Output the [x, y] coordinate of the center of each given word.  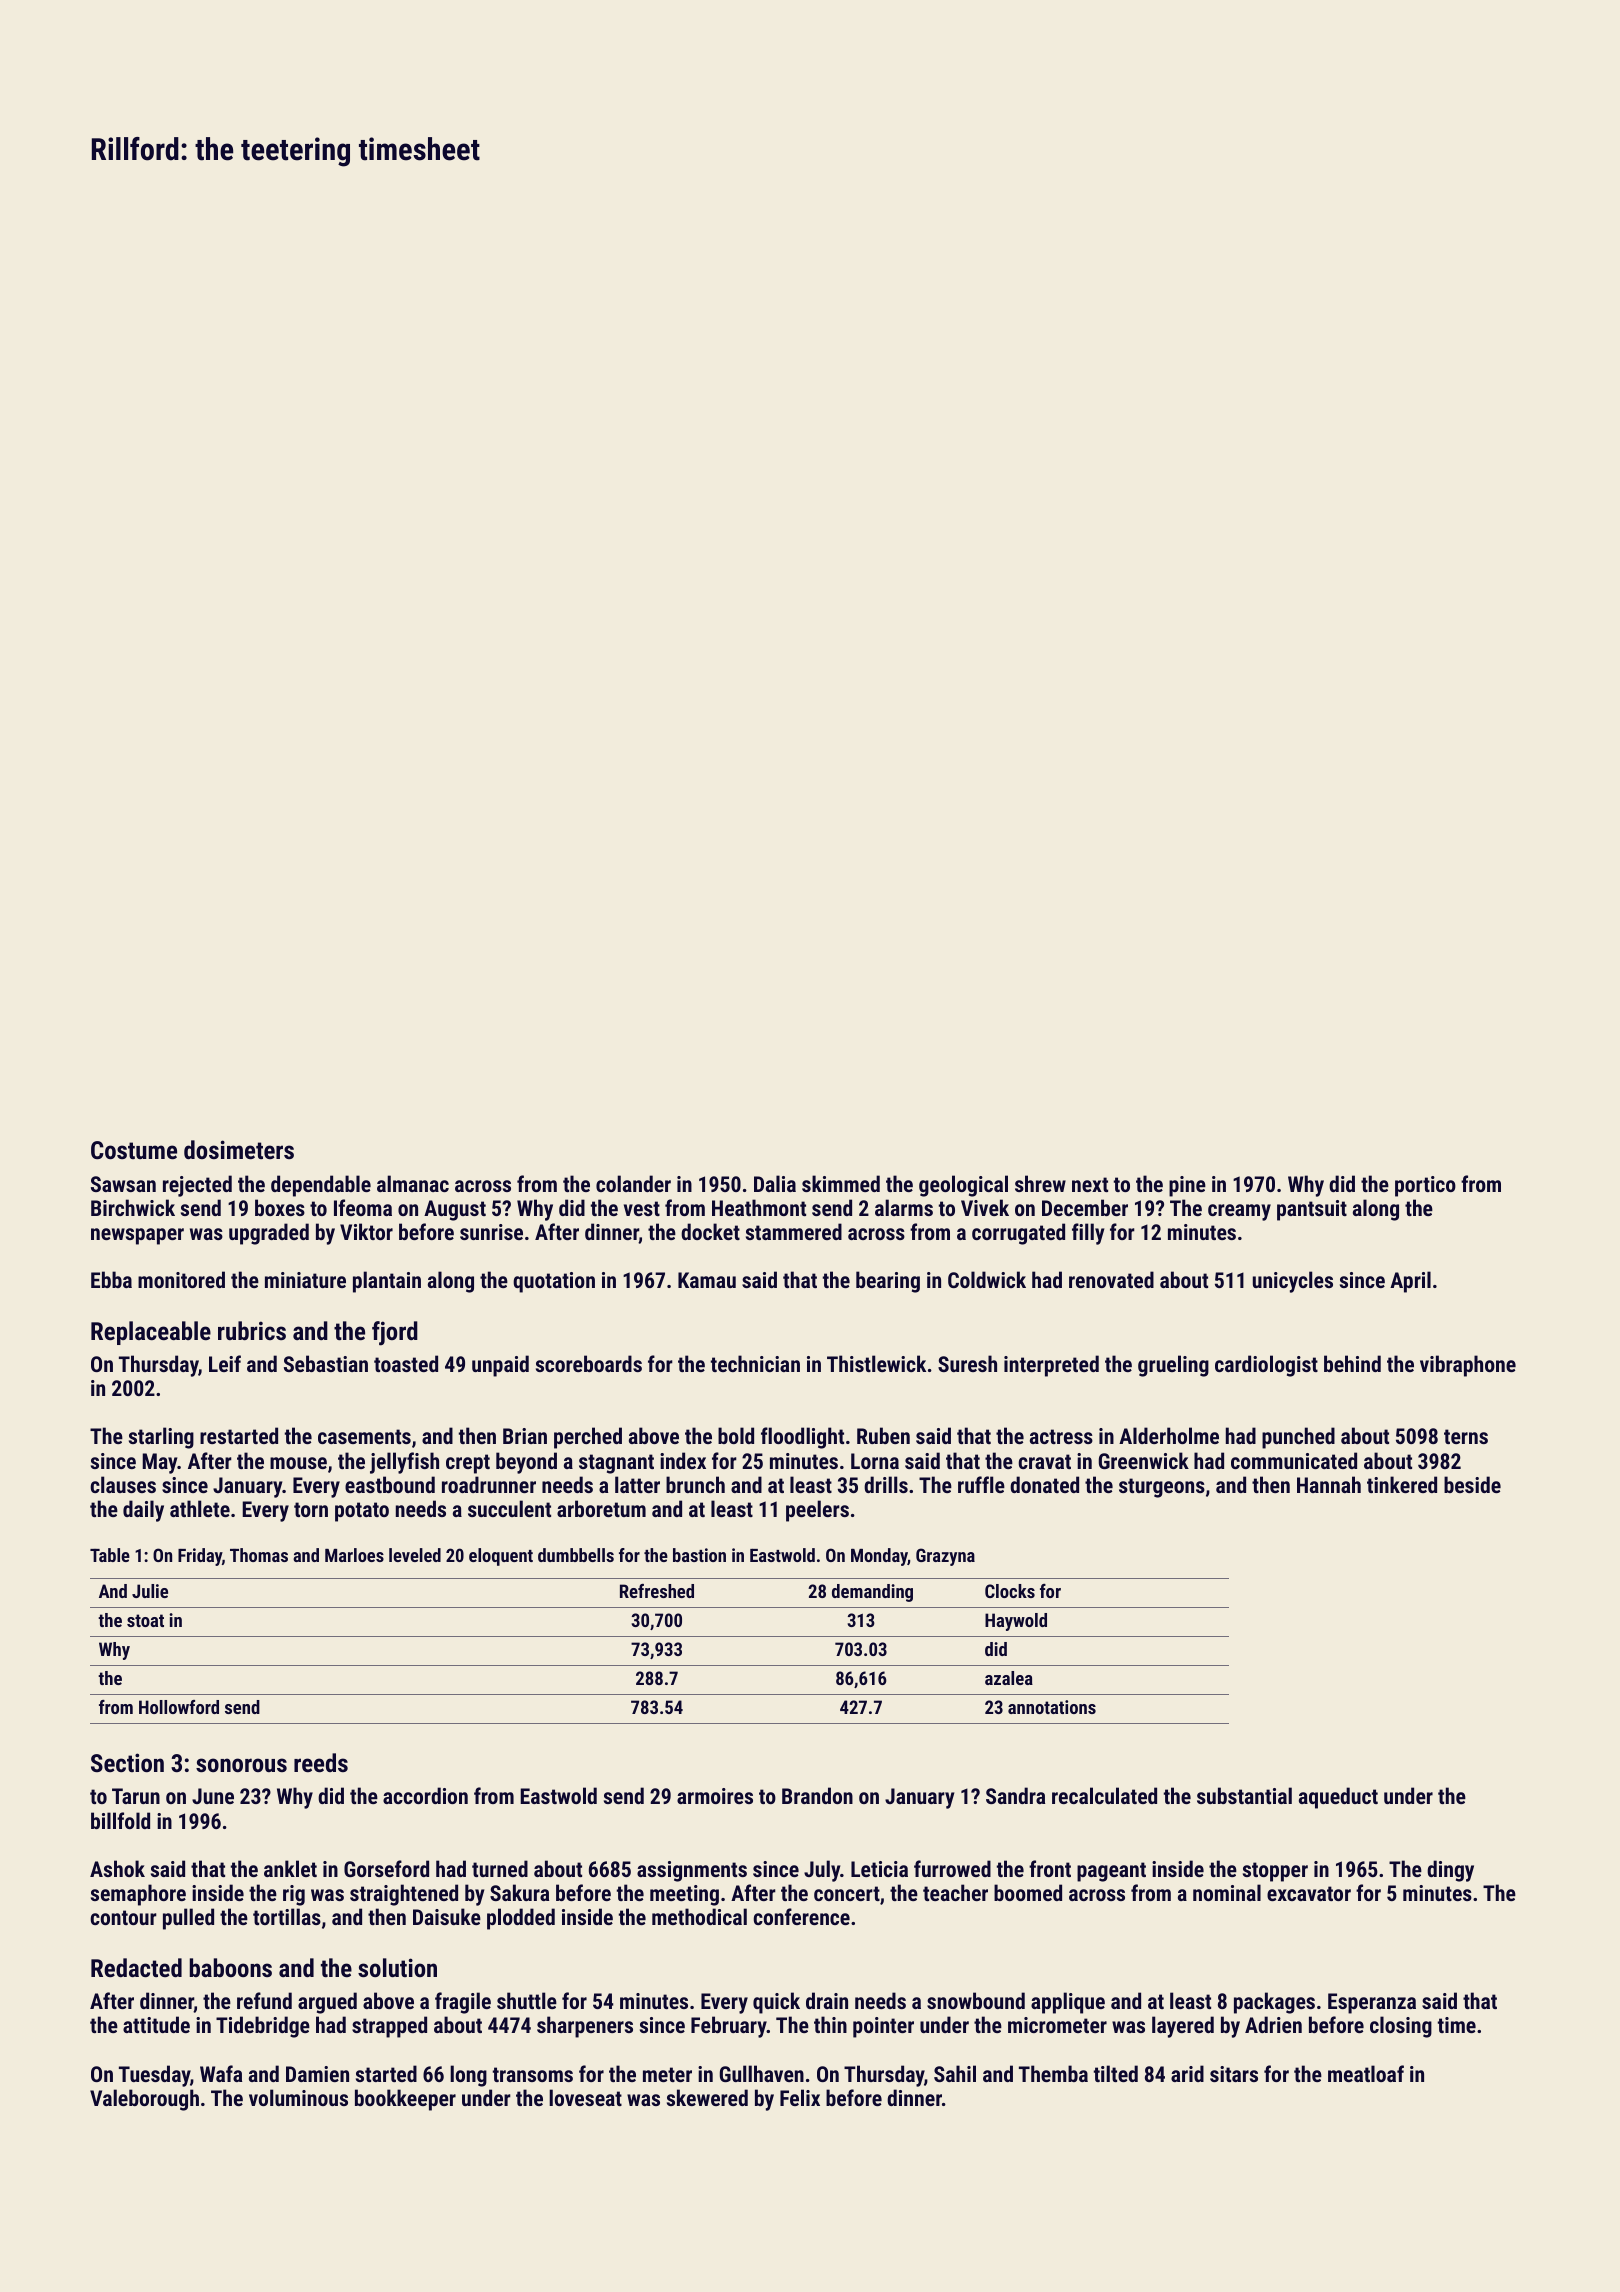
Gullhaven [762, 2073]
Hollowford [179, 1707]
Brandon [817, 1795]
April [1410, 1282]
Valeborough [144, 2100]
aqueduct [1338, 1798]
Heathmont [759, 1207]
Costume [134, 1150]
